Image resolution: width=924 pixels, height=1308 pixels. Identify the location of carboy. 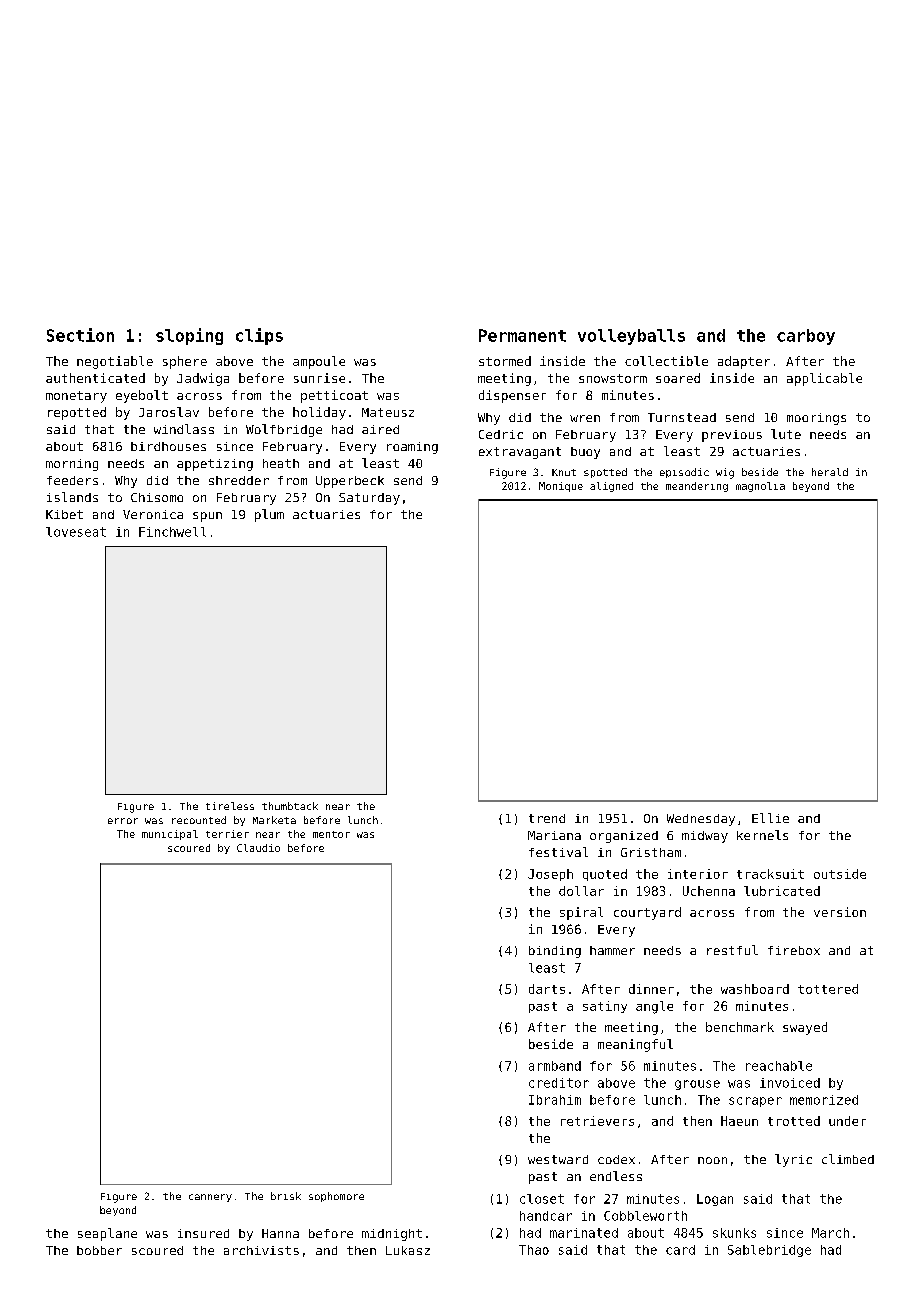
(806, 337).
